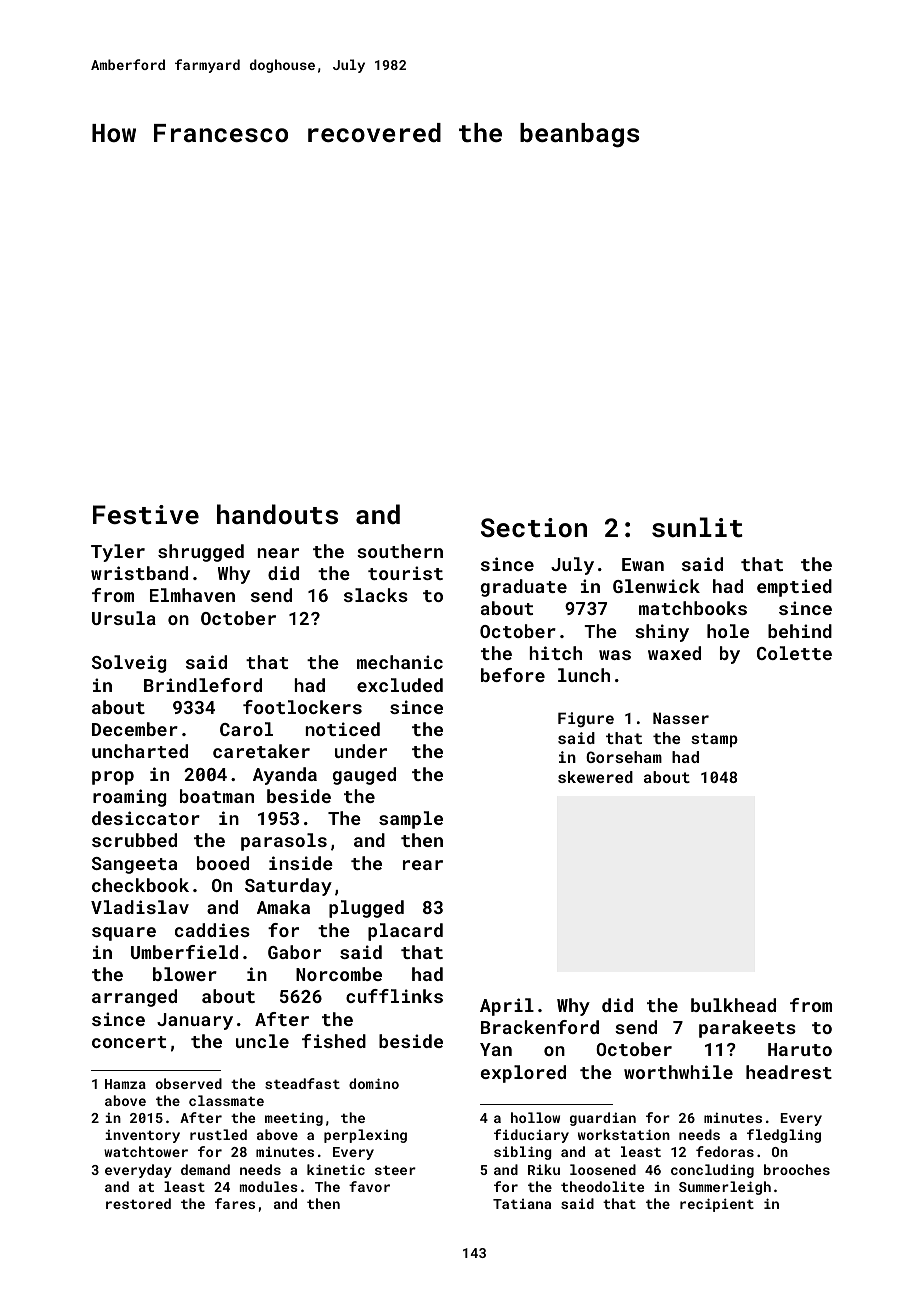 The width and height of the screenshot is (924, 1308). I want to click on Festive, so click(146, 515).
